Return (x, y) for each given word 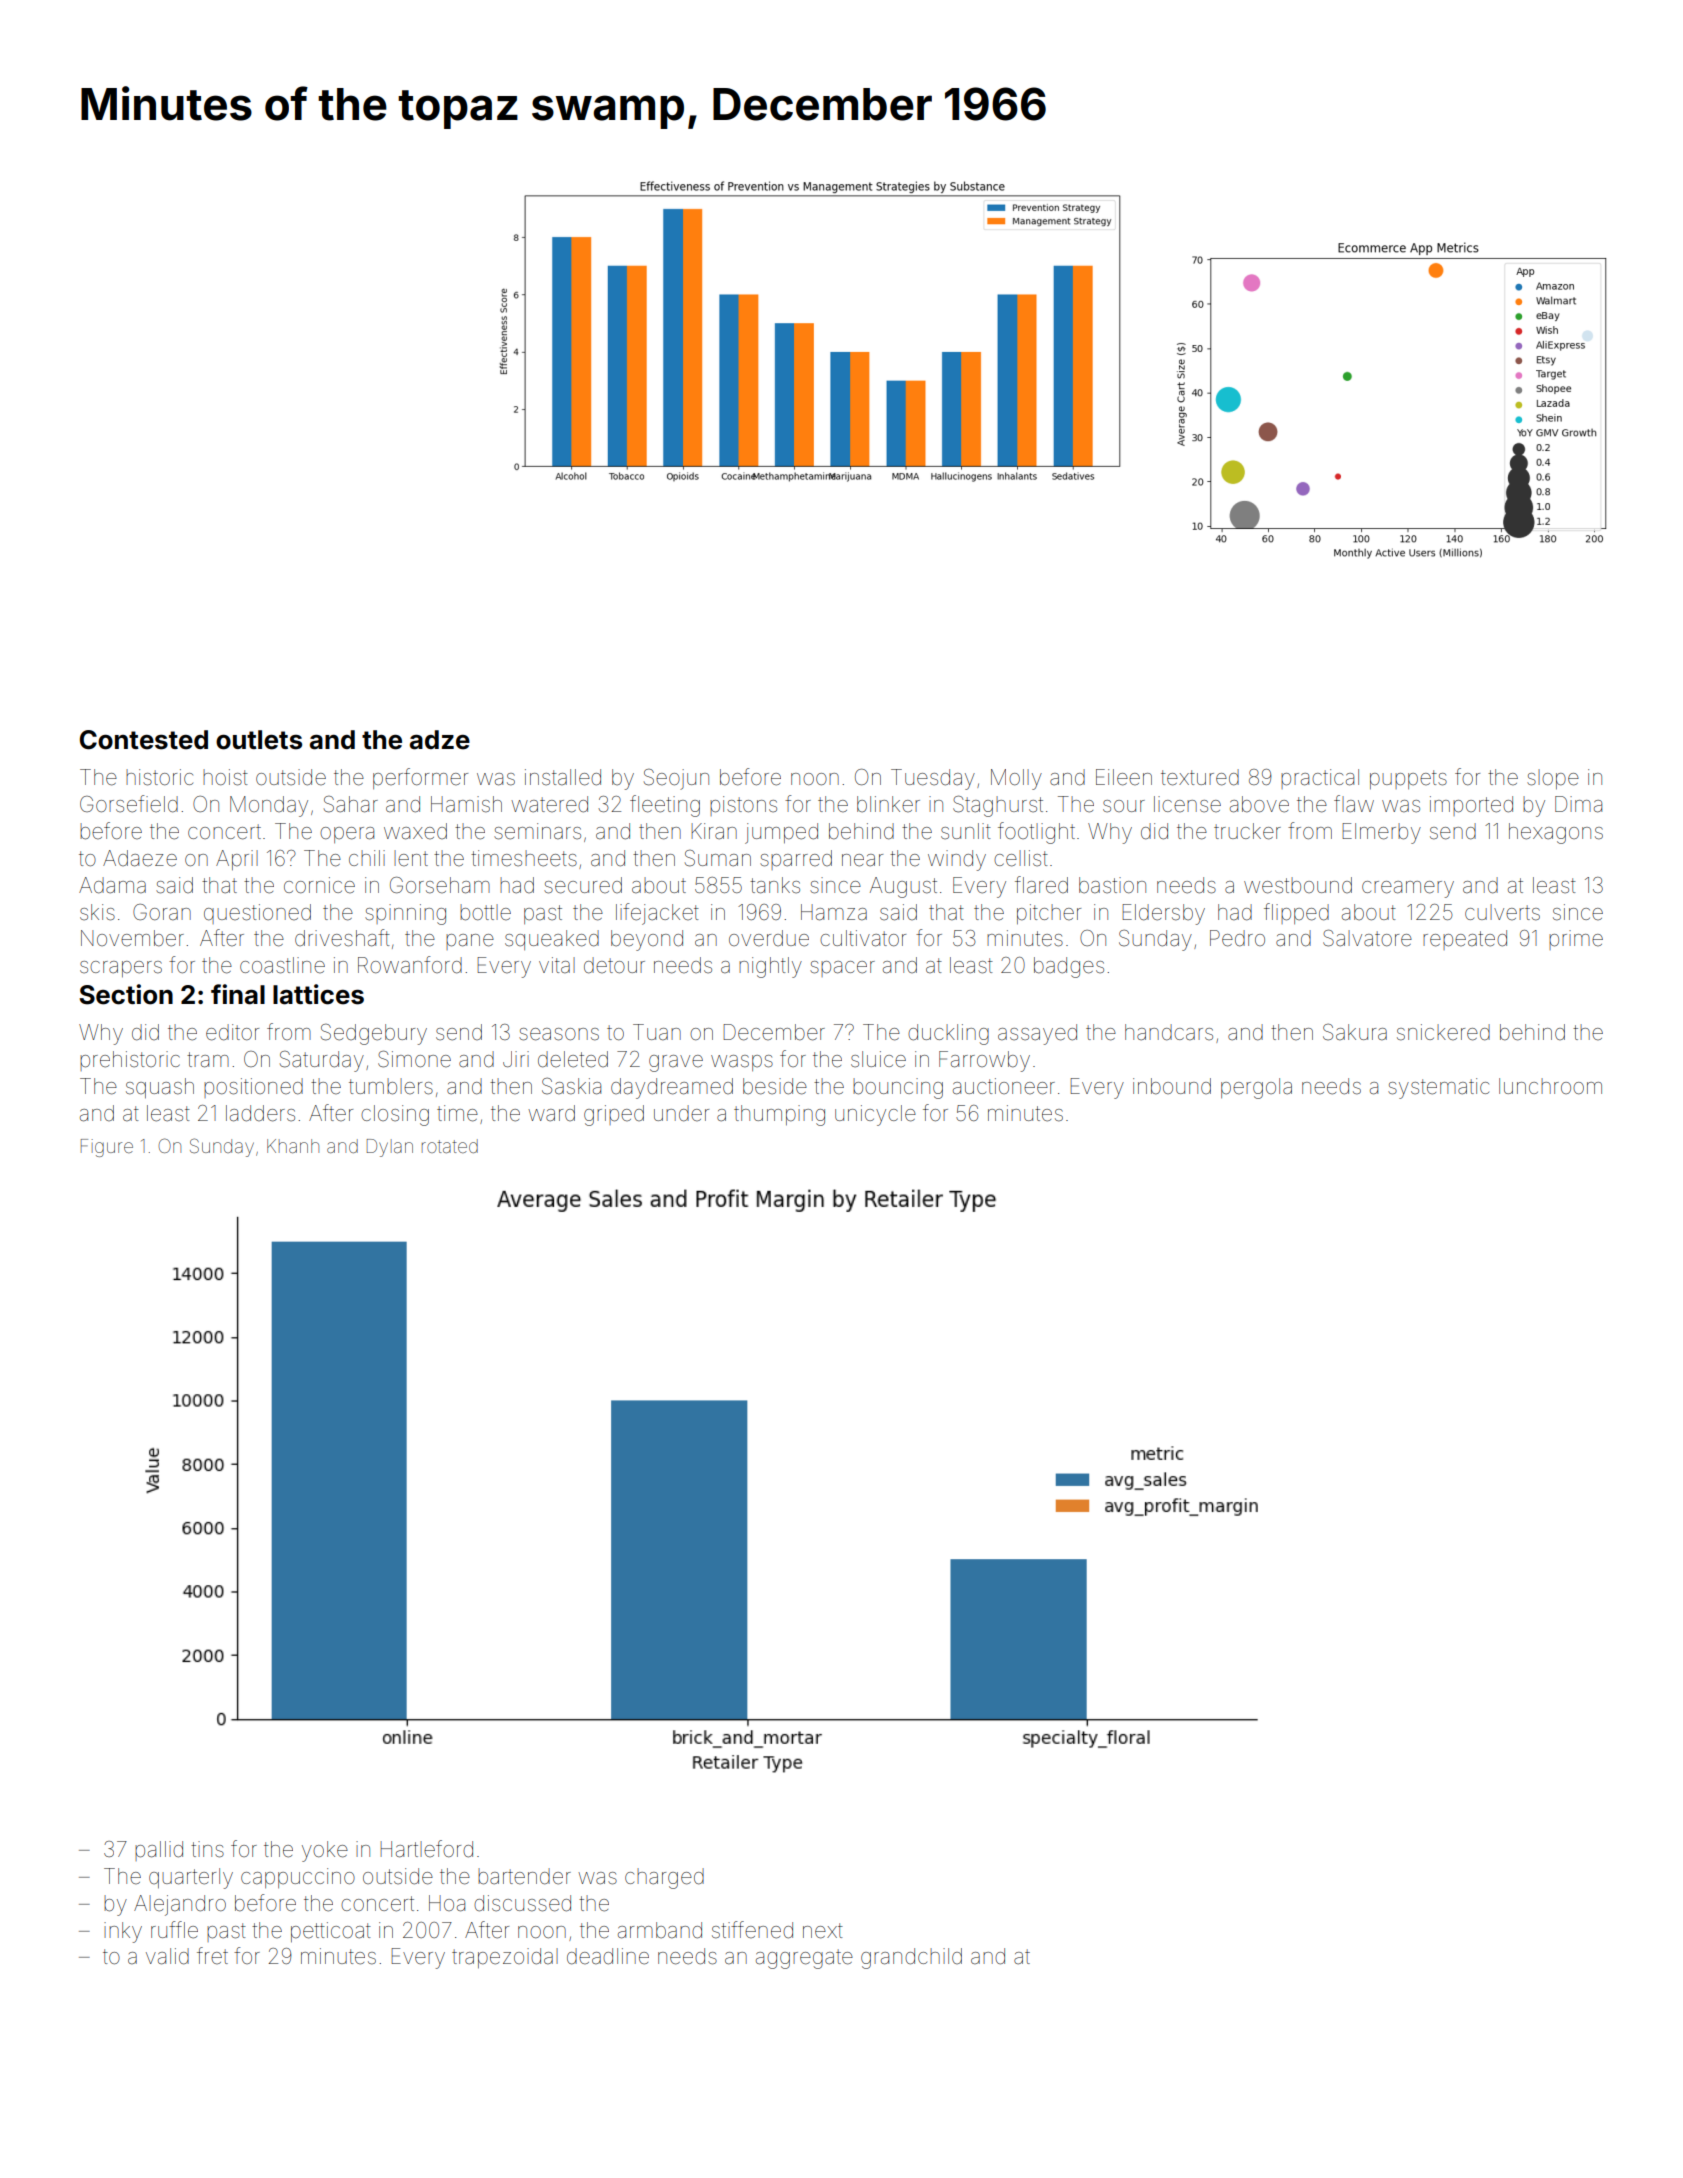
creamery (1408, 889)
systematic (1438, 1088)
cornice (319, 885)
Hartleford (427, 1849)
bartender (524, 1876)
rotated (450, 1146)
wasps (742, 1063)
